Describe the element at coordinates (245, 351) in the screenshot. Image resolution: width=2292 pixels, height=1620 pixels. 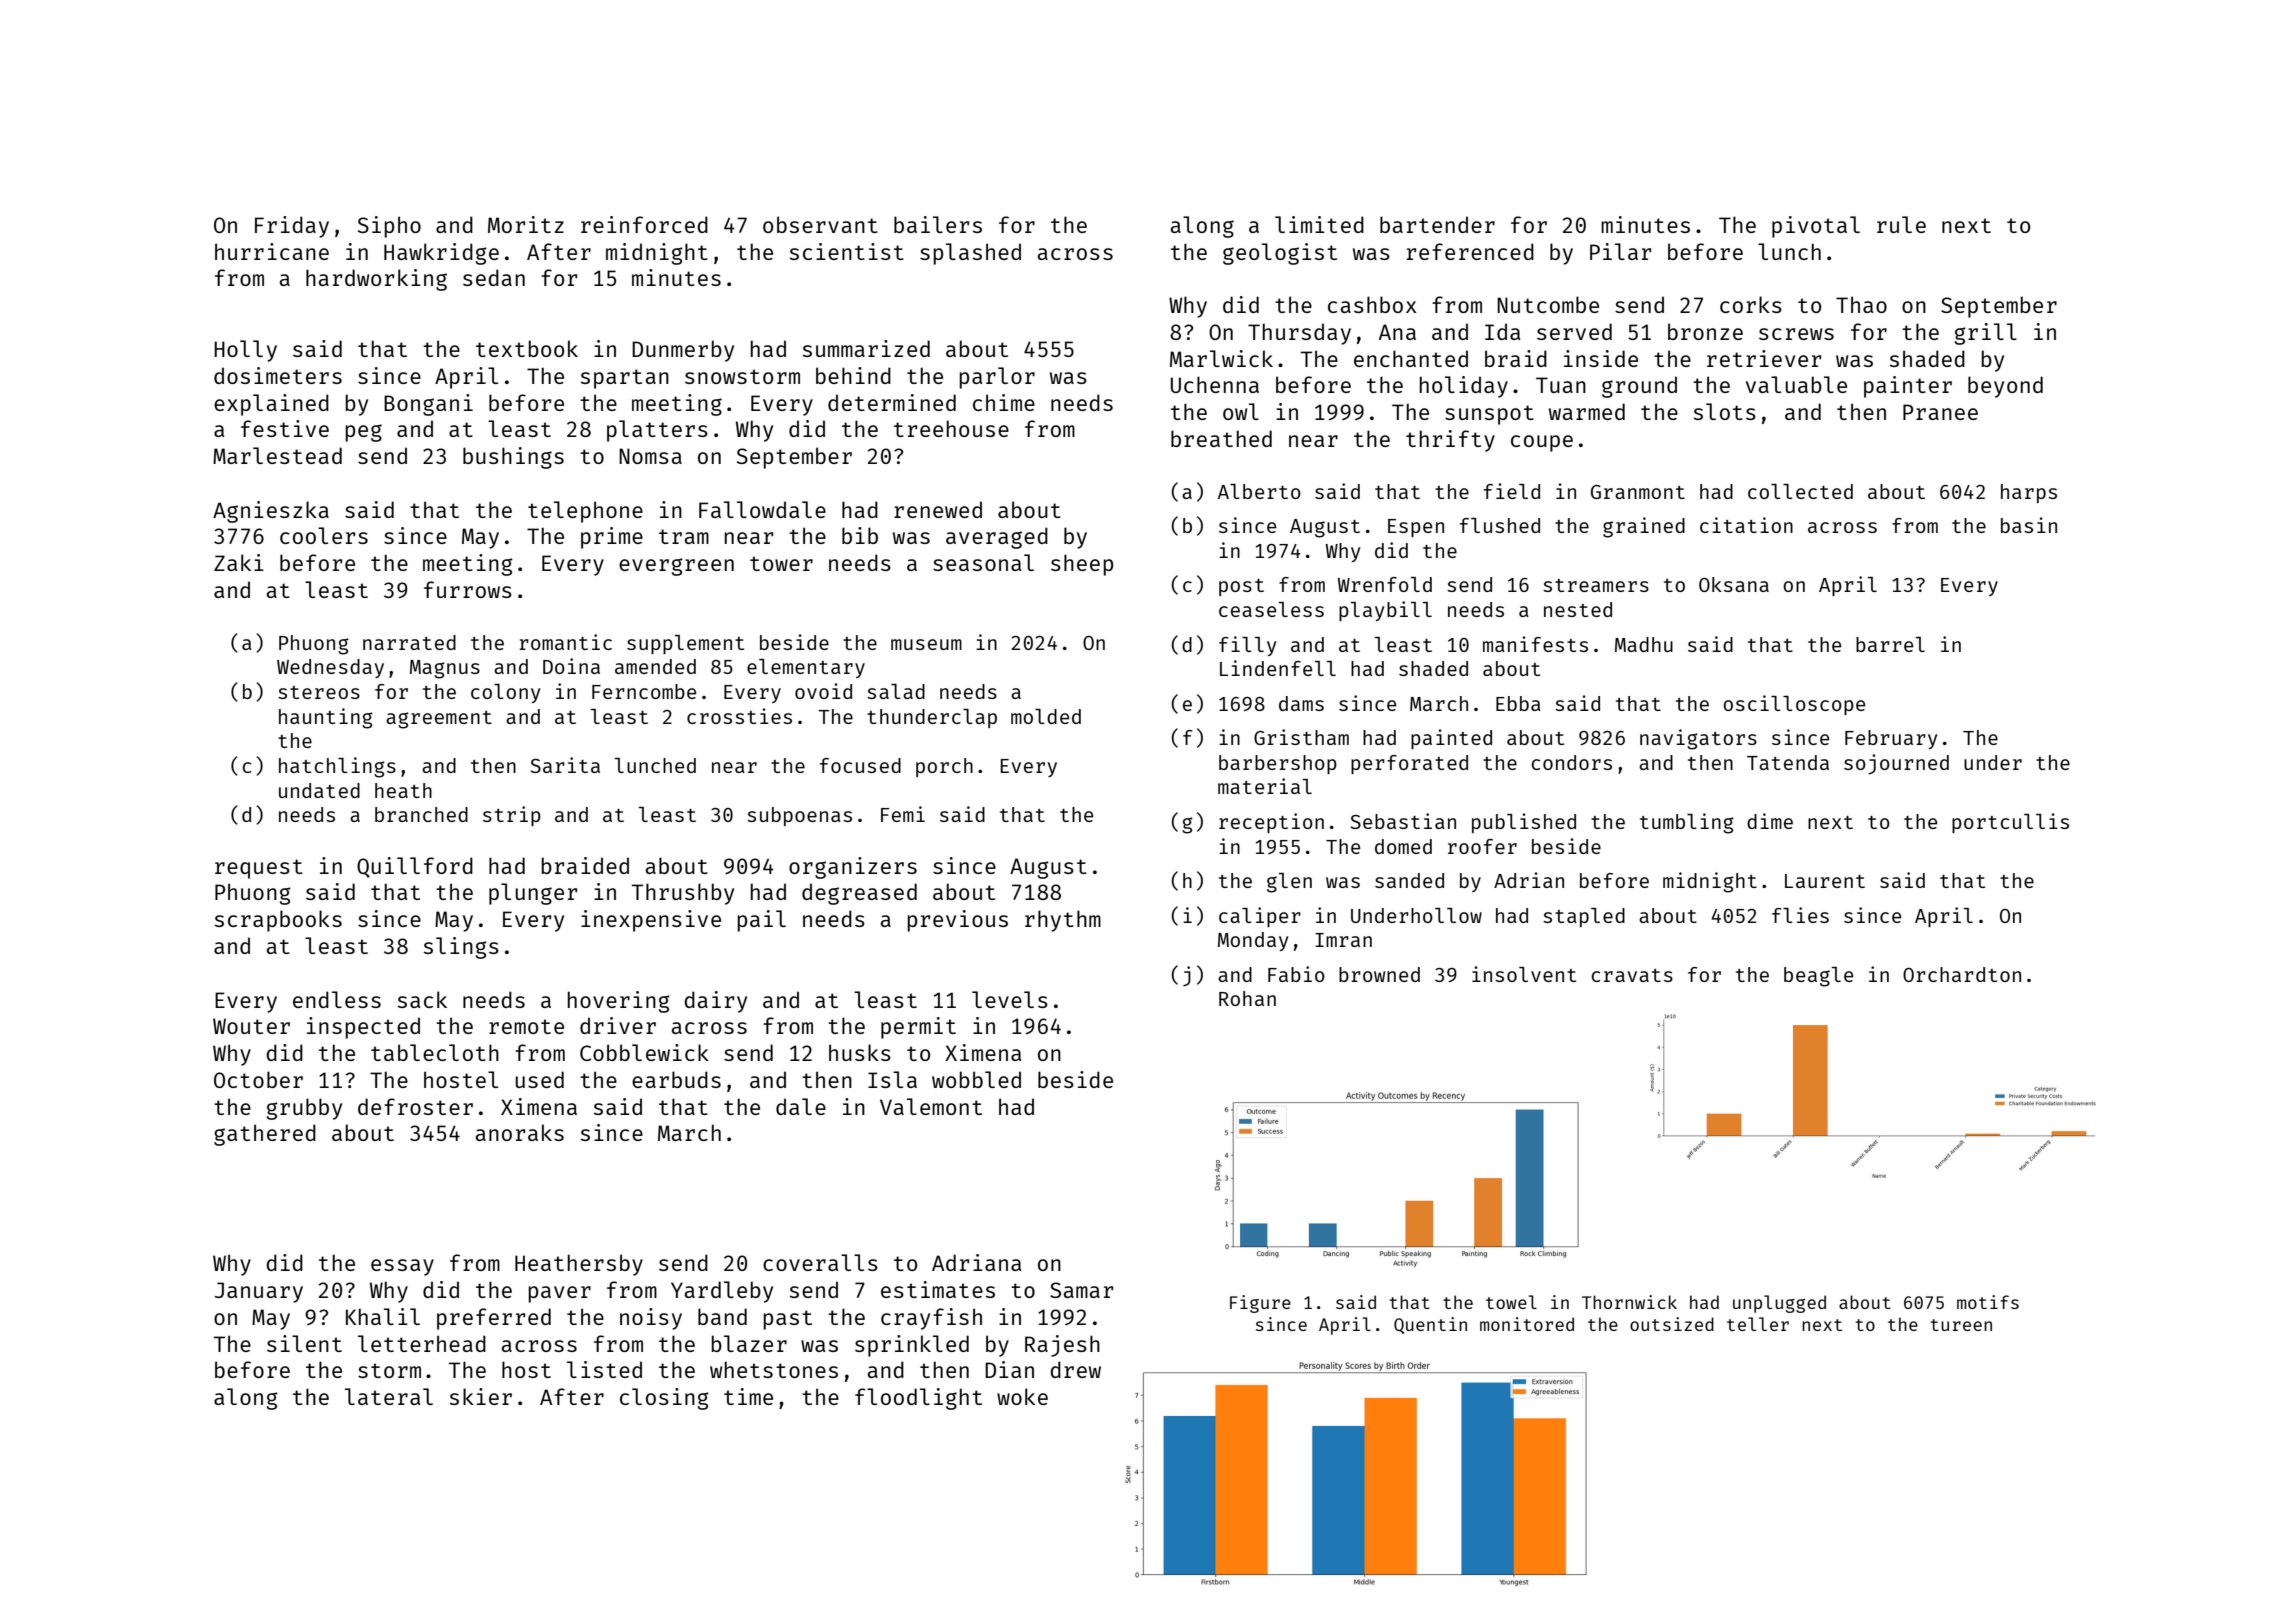
I see `Holly` at that location.
